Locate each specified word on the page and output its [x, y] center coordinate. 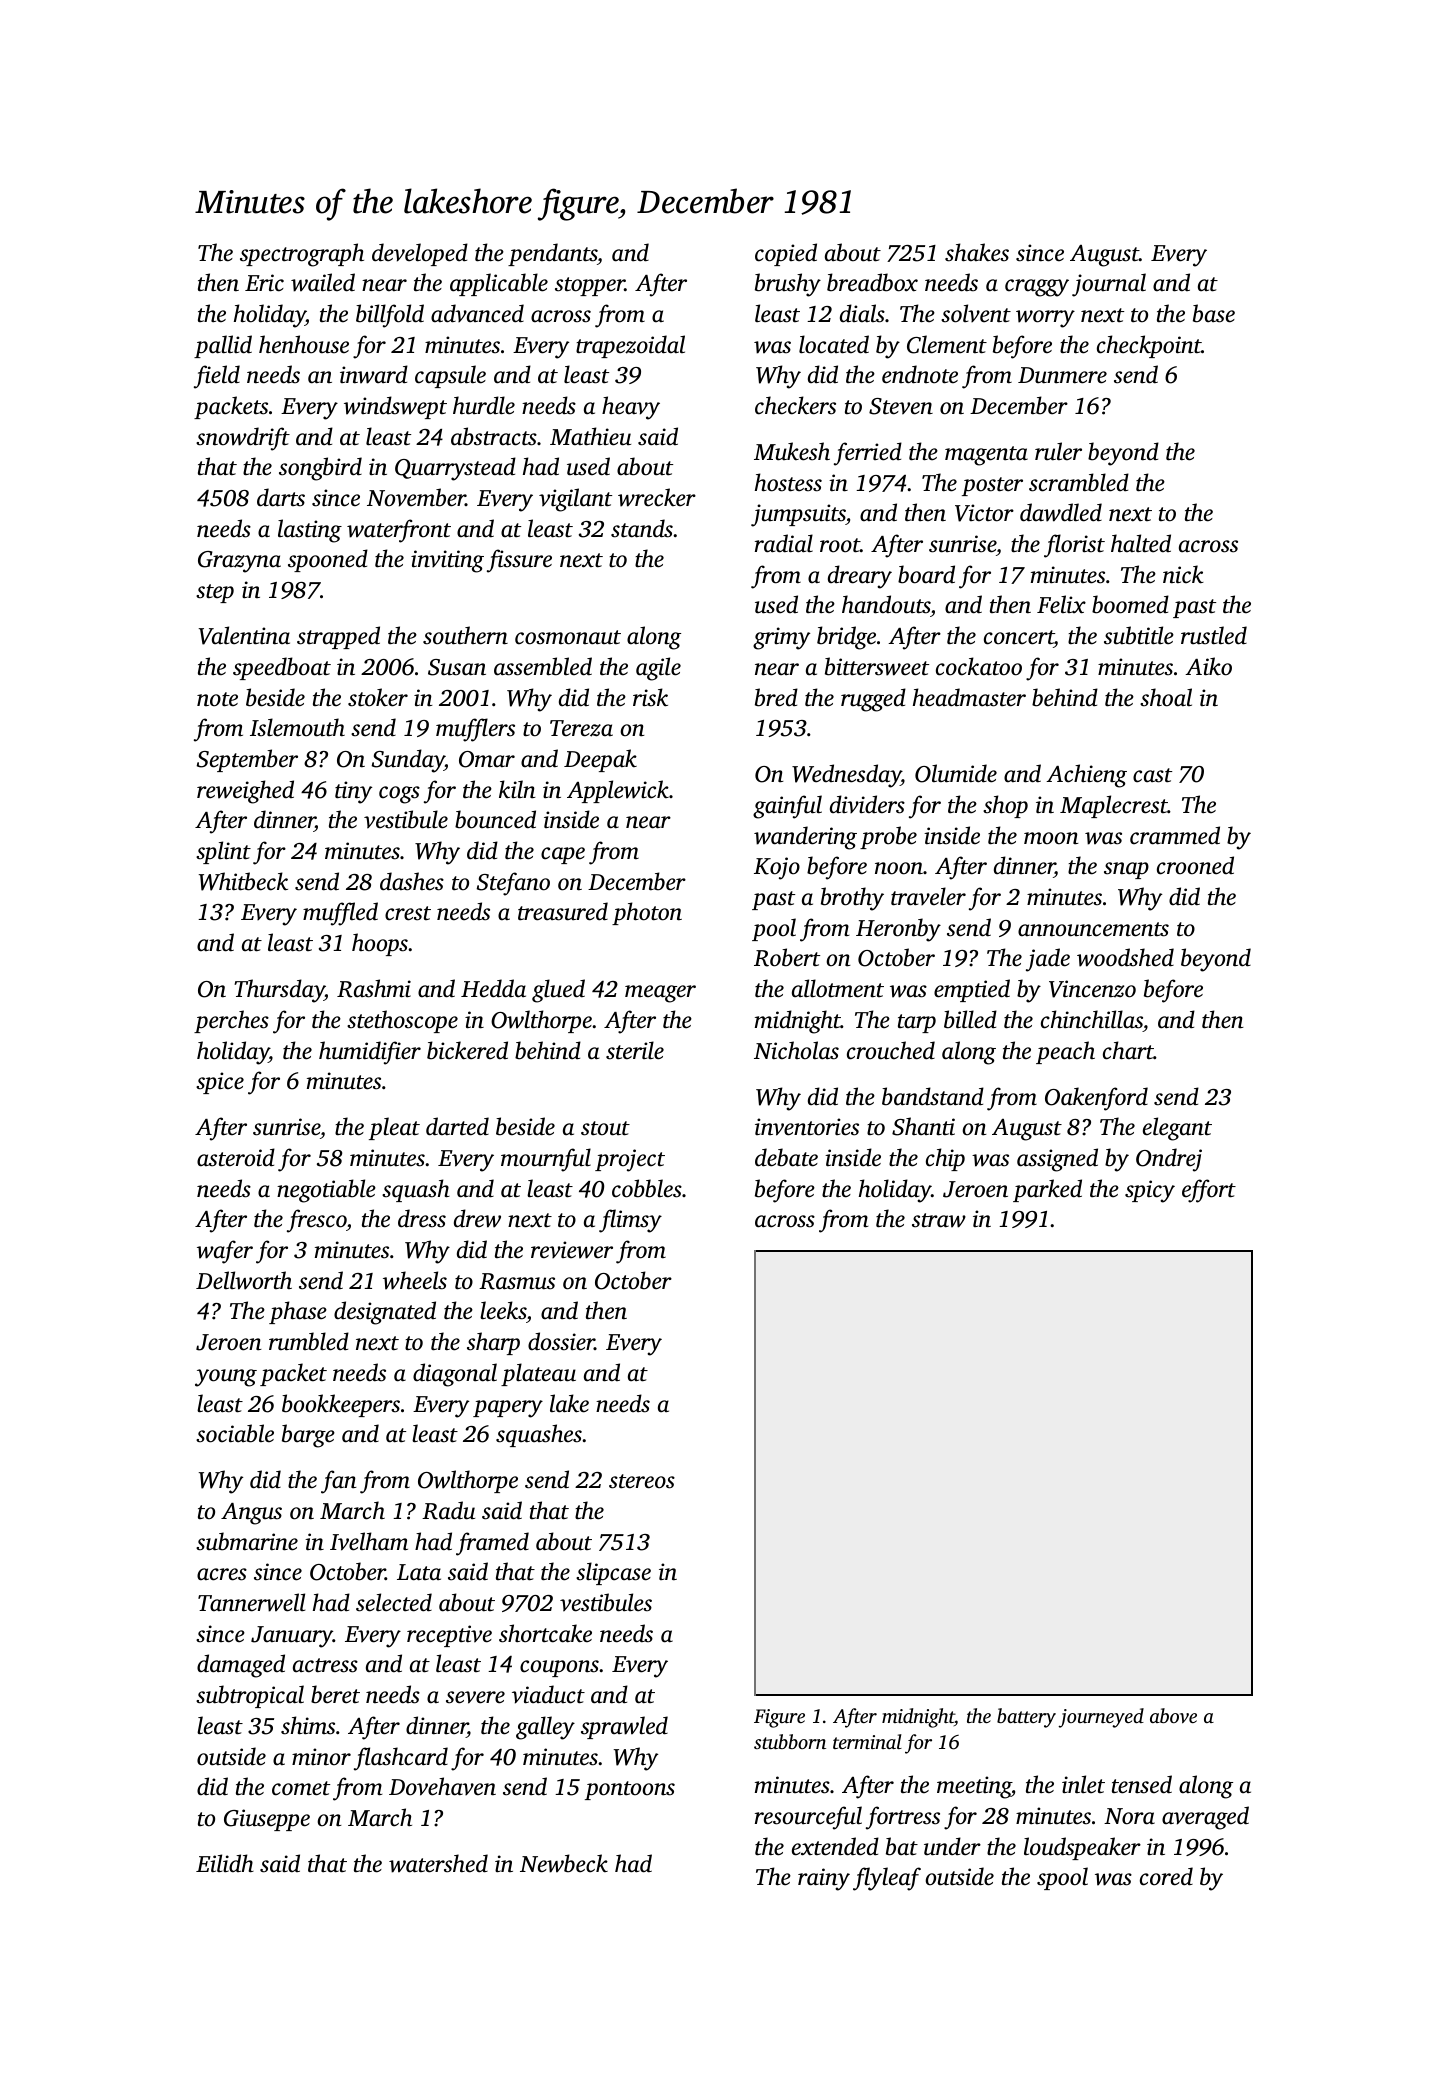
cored [1166, 1876]
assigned [1057, 1160]
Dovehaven [442, 1786]
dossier [561, 1341]
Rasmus [517, 1281]
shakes [977, 252]
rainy [824, 1879]
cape [563, 855]
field [217, 377]
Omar [487, 759]
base [1214, 313]
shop [1005, 806]
